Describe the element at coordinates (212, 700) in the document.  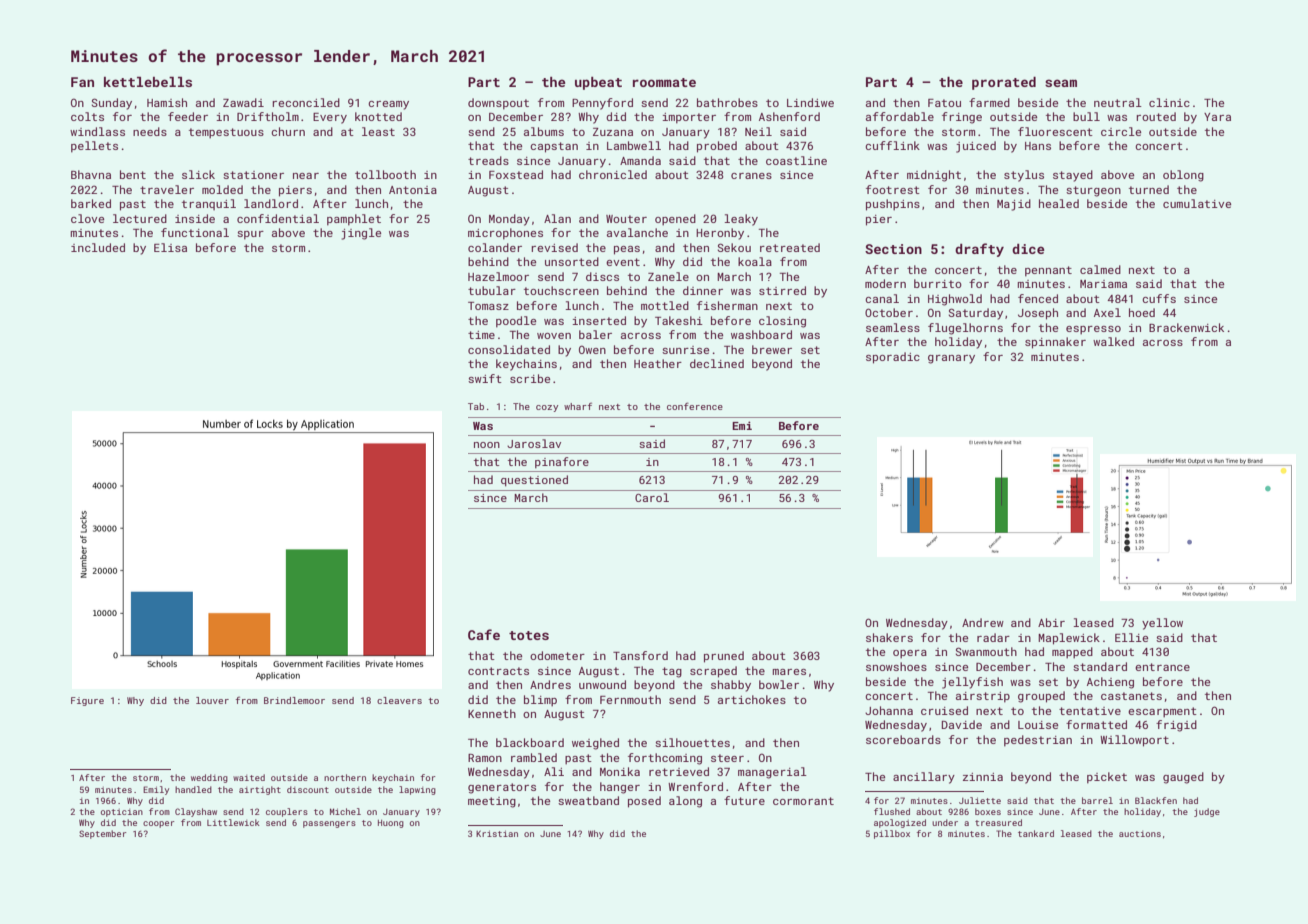
I see `louver` at that location.
